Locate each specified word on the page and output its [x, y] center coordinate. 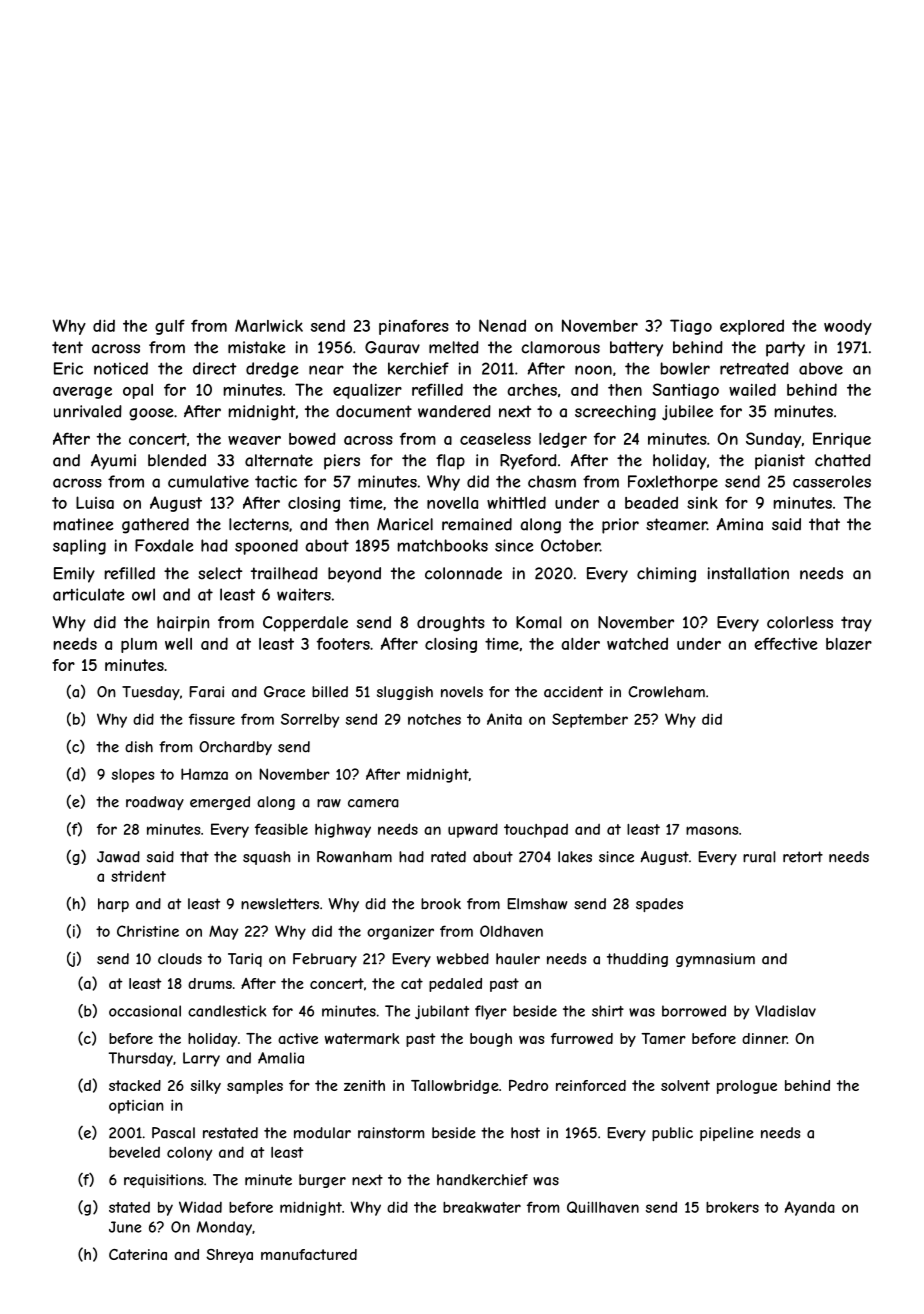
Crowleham [666, 692]
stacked [135, 1085]
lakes [575, 857]
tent [67, 347]
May [223, 932]
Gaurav [392, 347]
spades [659, 905]
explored [752, 327]
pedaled [455, 985]
